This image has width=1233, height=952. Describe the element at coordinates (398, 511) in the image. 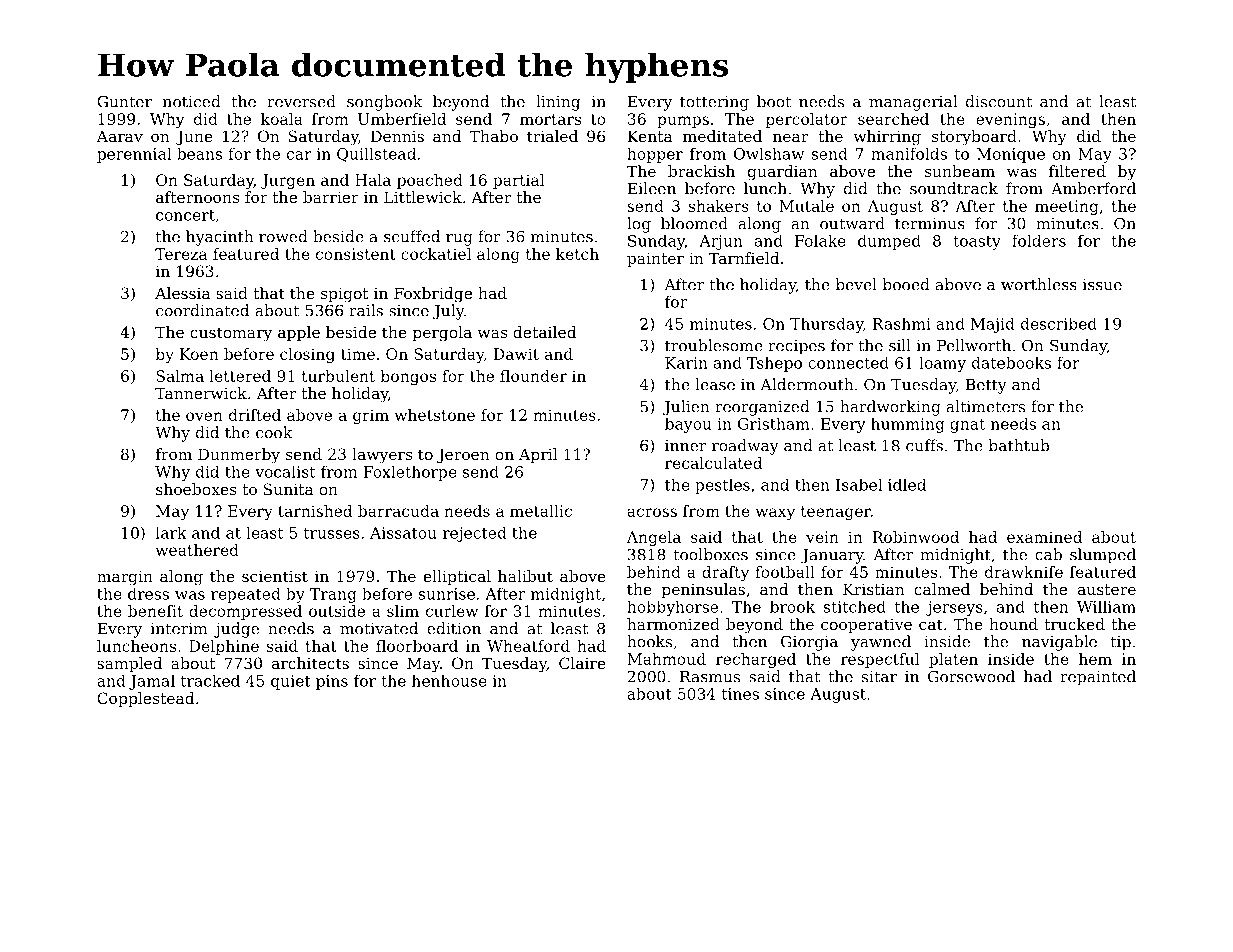

I see `barracuda` at that location.
